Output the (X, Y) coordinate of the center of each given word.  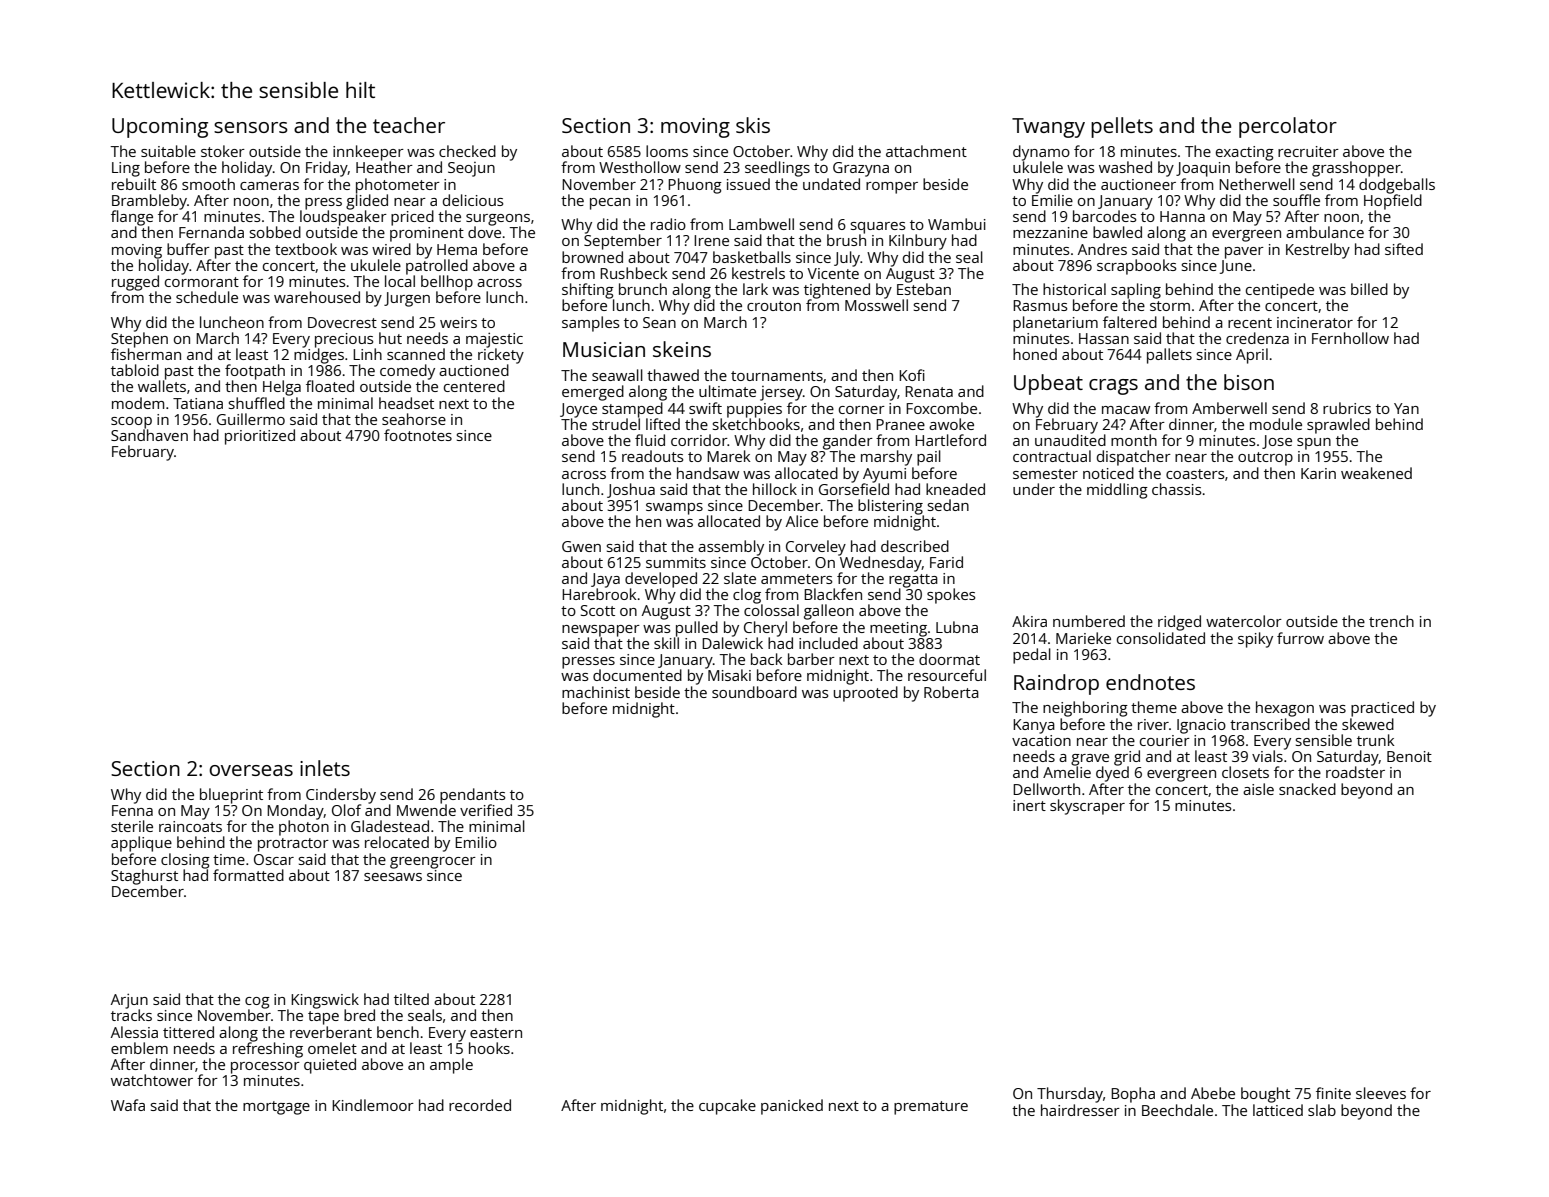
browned (592, 257)
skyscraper (1087, 807)
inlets (325, 768)
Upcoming (160, 128)
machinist (596, 692)
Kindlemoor (373, 1105)
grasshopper (1356, 169)
